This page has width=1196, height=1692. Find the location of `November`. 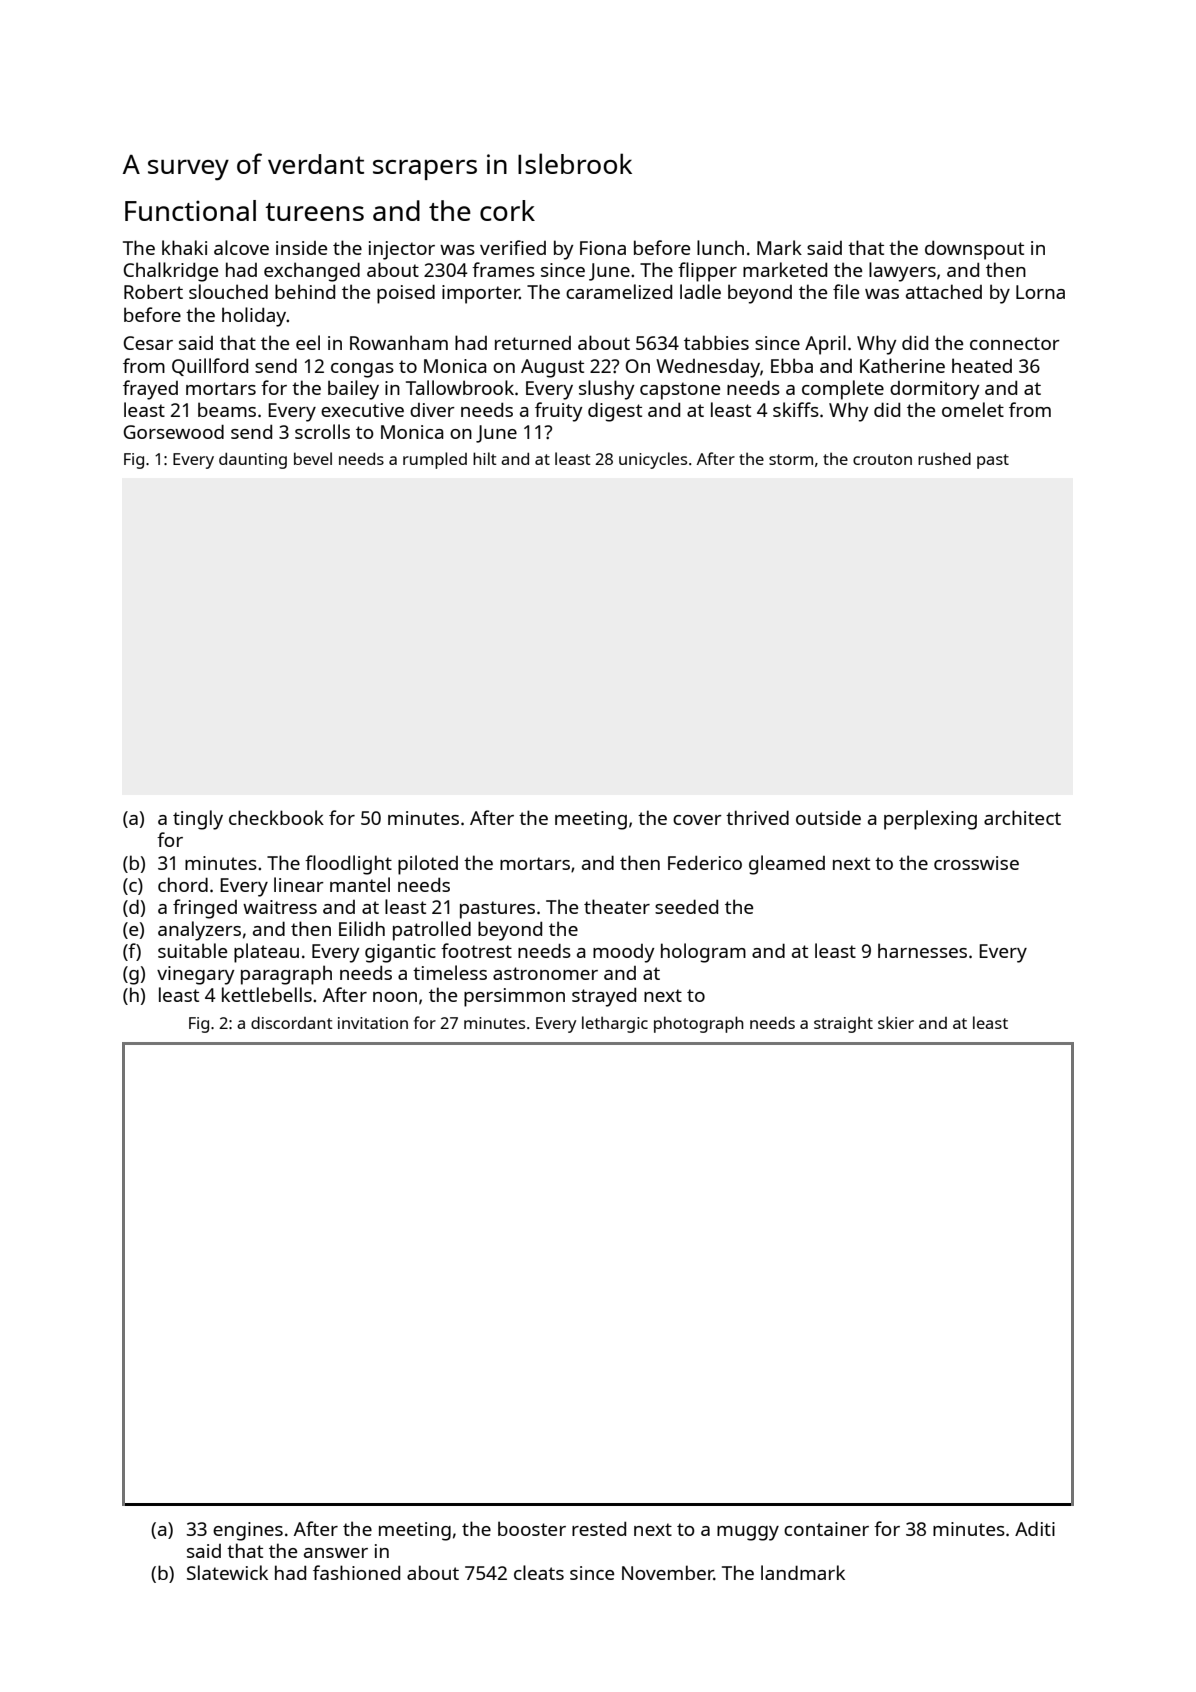

November is located at coordinates (668, 1572).
